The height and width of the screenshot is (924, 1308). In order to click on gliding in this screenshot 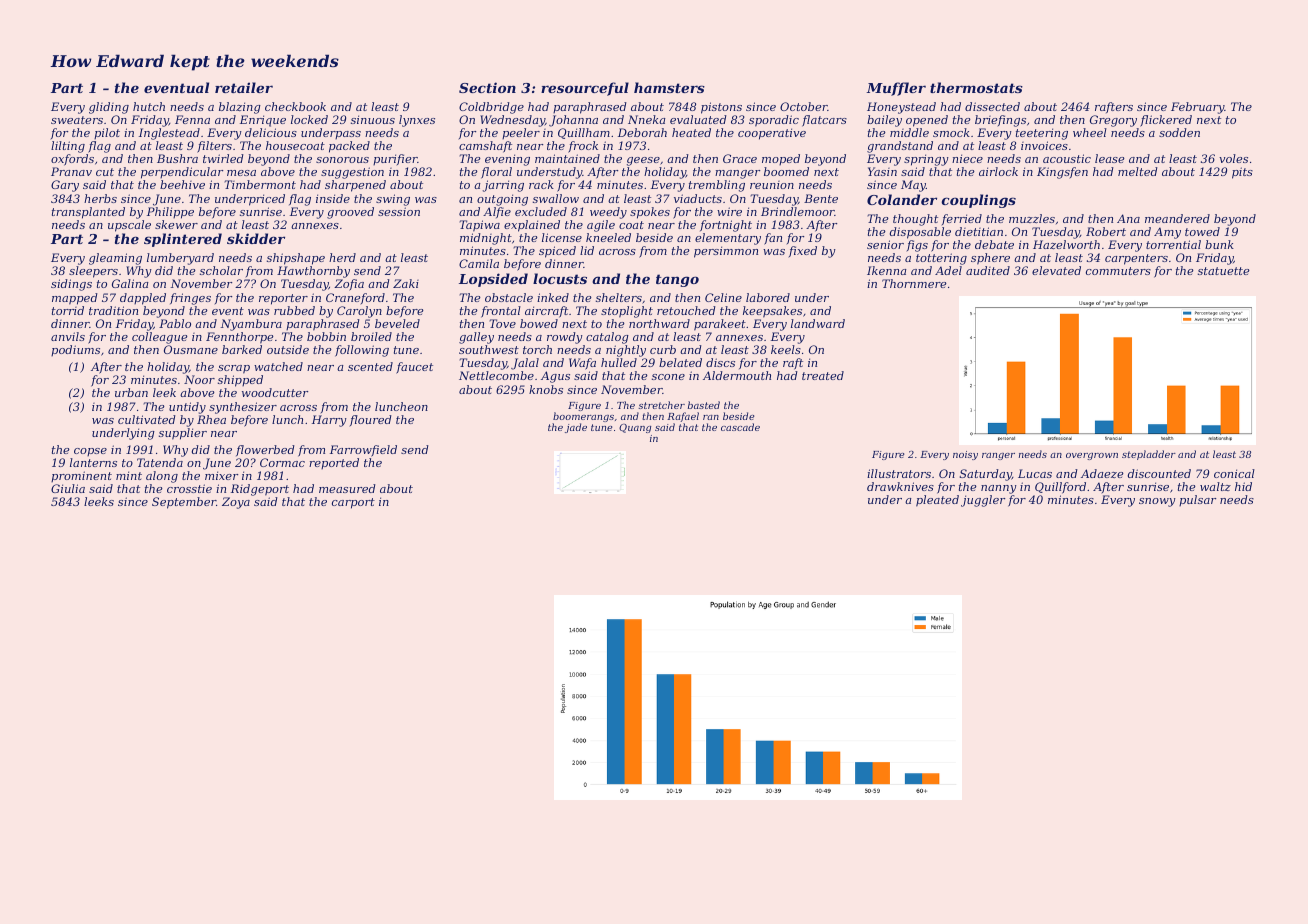, I will do `click(109, 108)`.
